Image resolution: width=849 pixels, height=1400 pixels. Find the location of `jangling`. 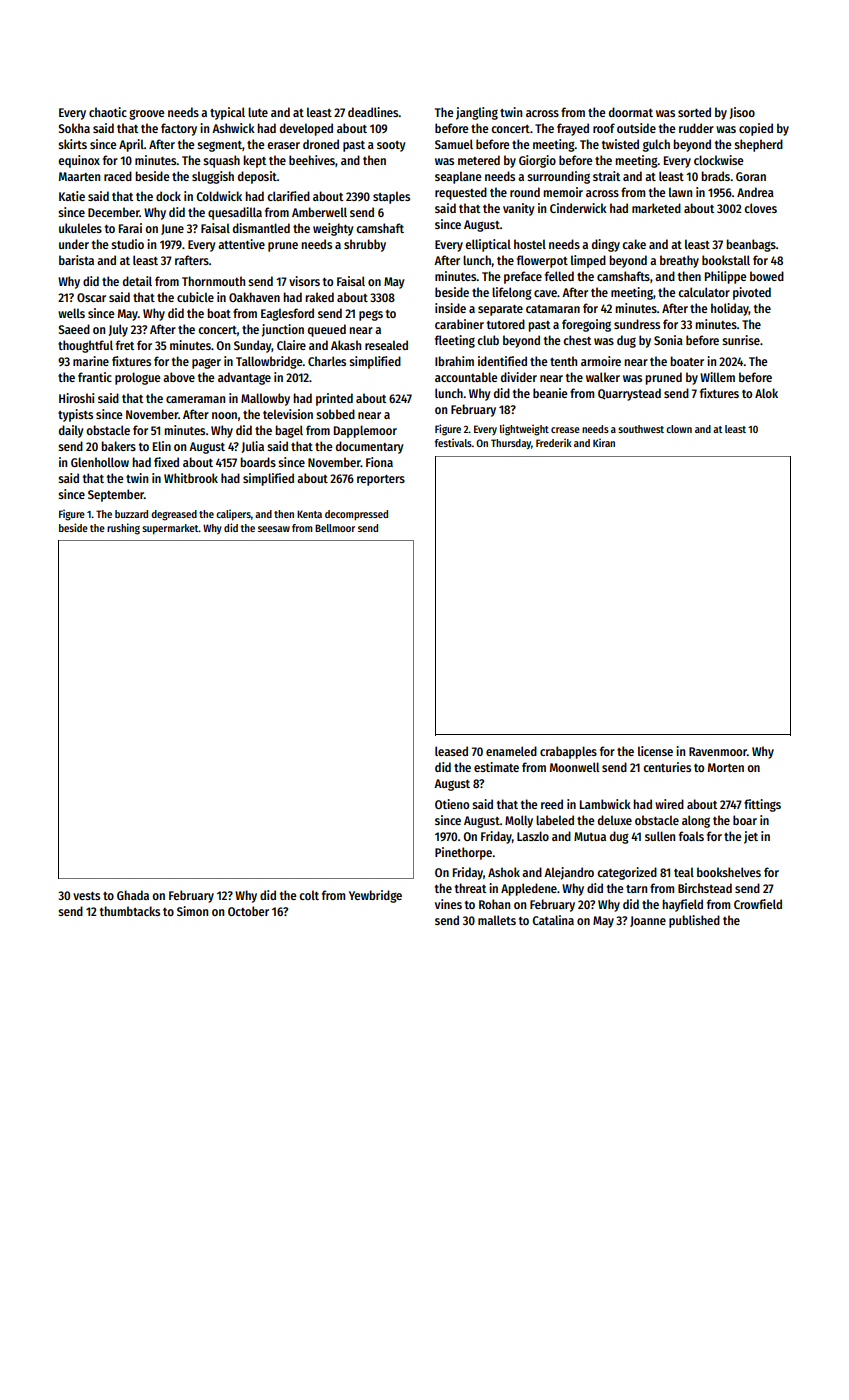

jangling is located at coordinates (477, 113).
